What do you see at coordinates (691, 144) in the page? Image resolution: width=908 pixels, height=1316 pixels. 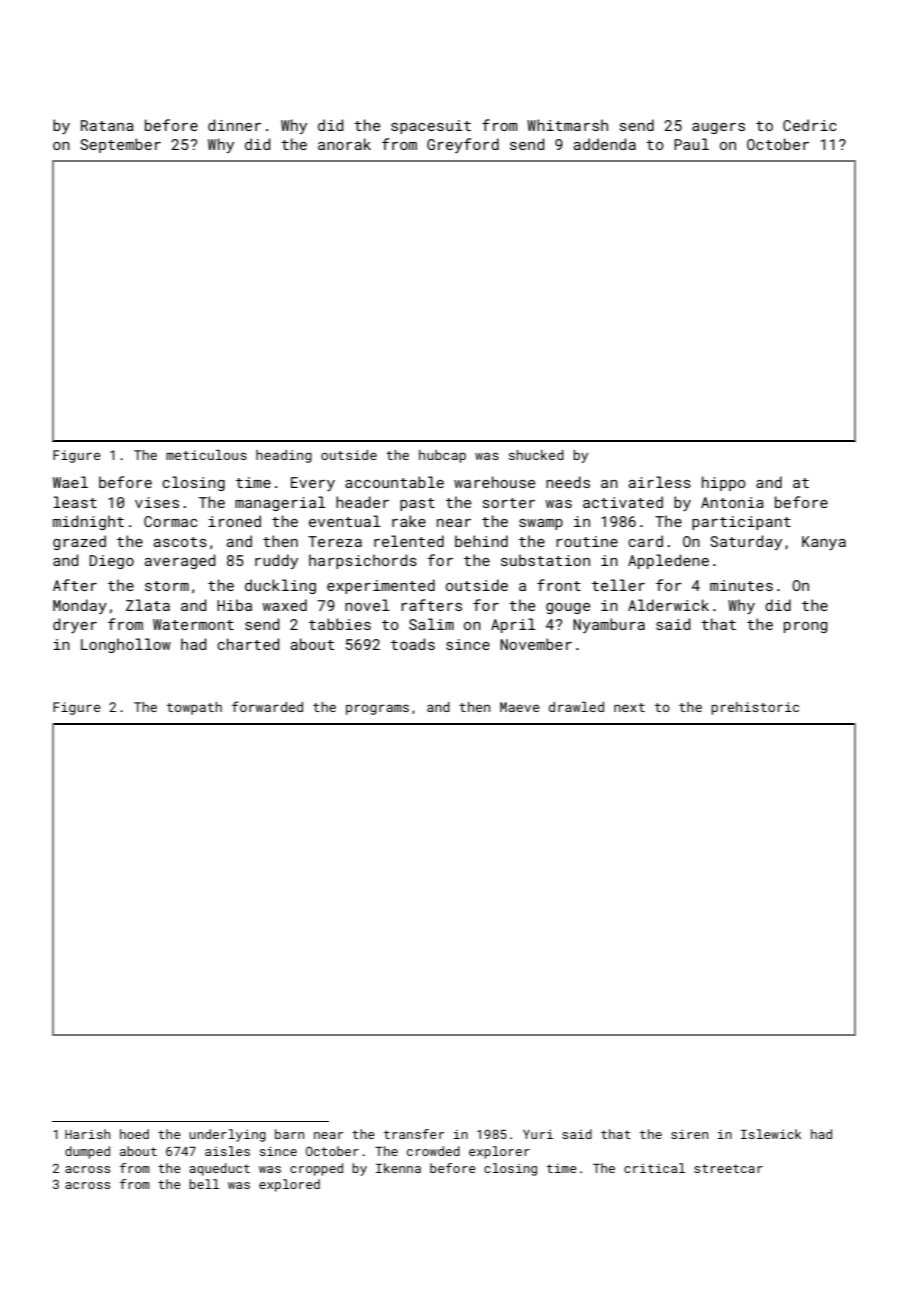 I see `Paul` at bounding box center [691, 144].
